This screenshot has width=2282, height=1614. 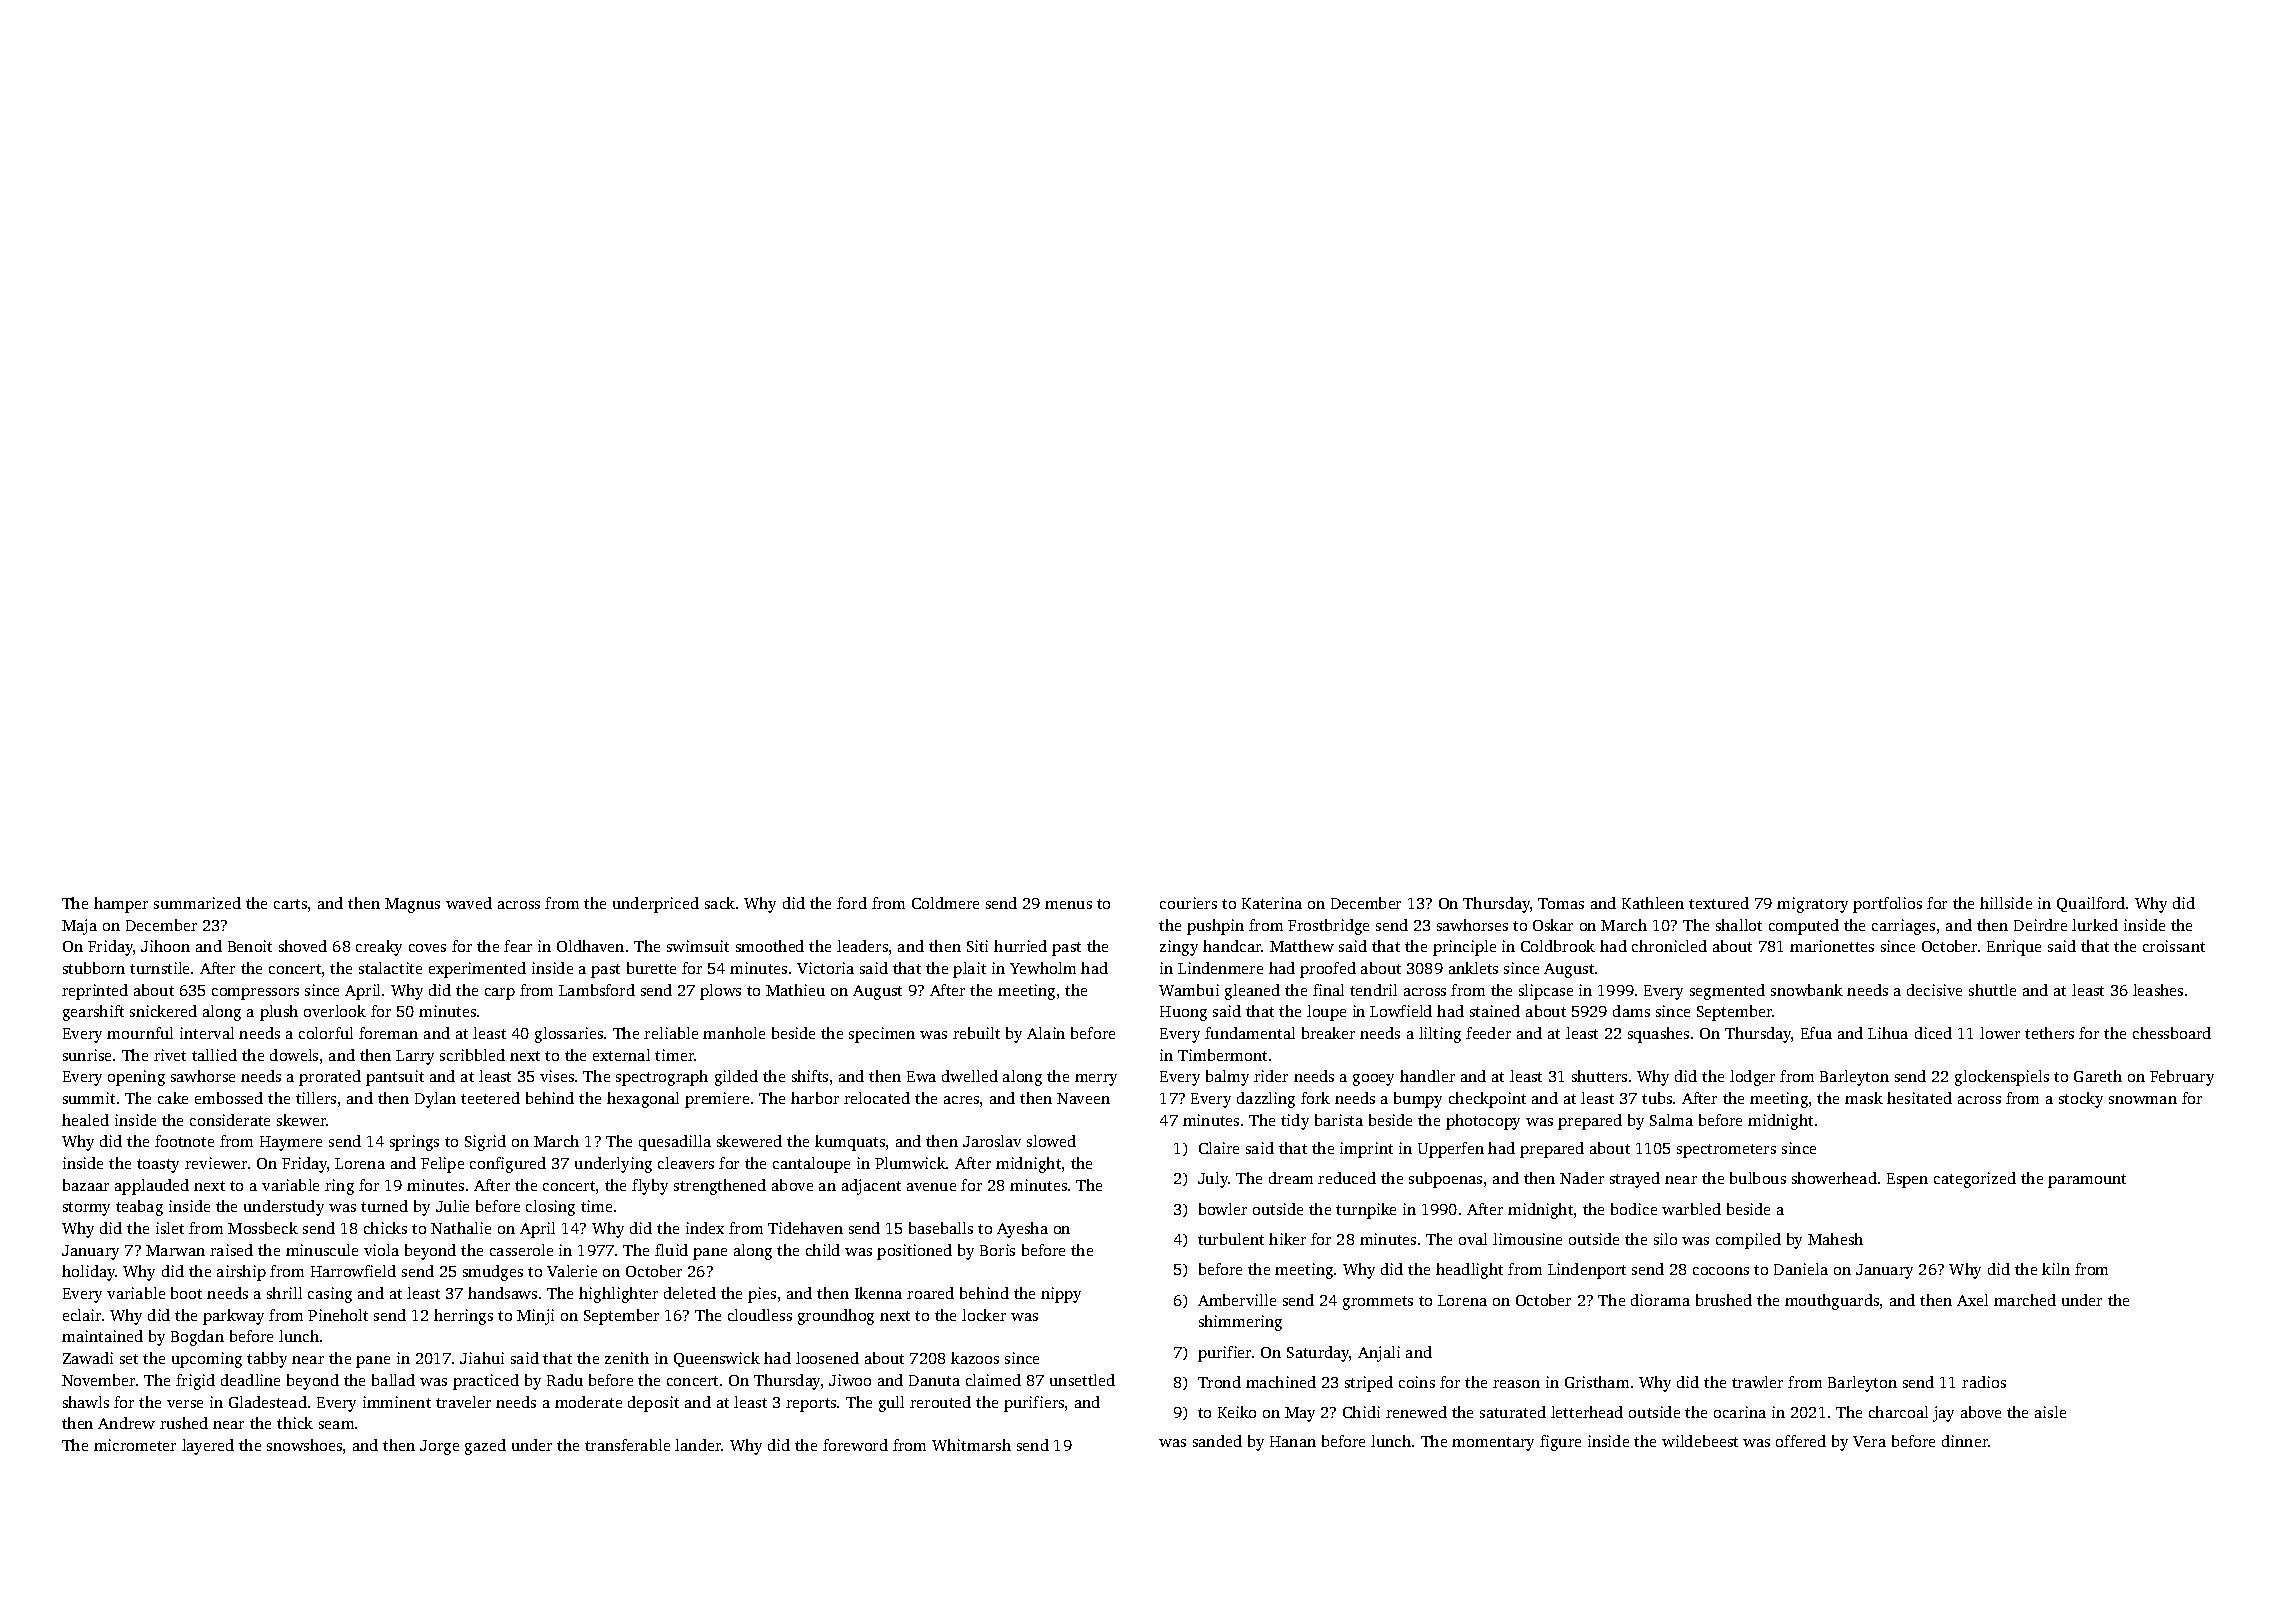 What do you see at coordinates (1832, 1302) in the screenshot?
I see `mouthguards` at bounding box center [1832, 1302].
